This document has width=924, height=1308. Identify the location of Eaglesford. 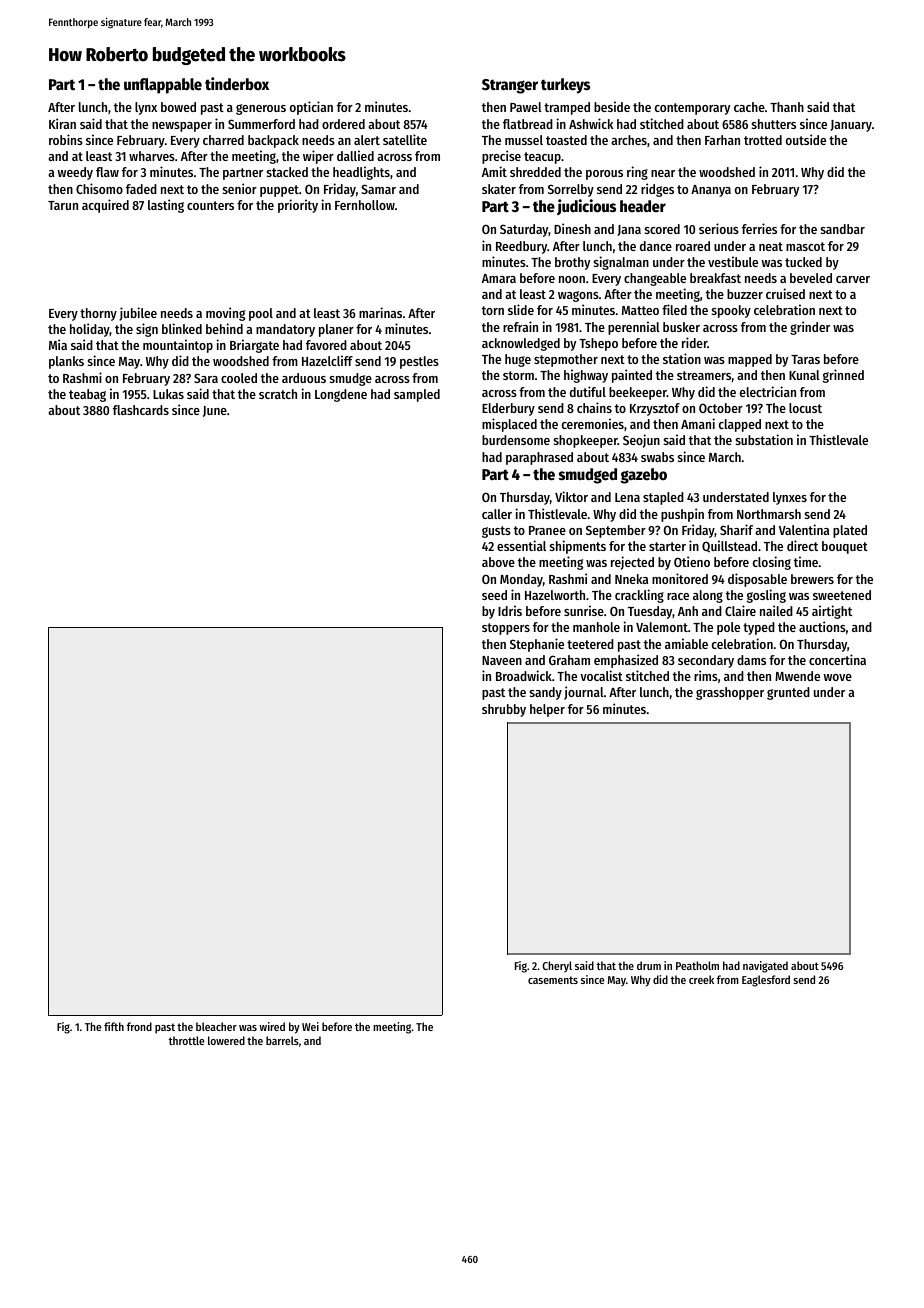
(766, 981).
